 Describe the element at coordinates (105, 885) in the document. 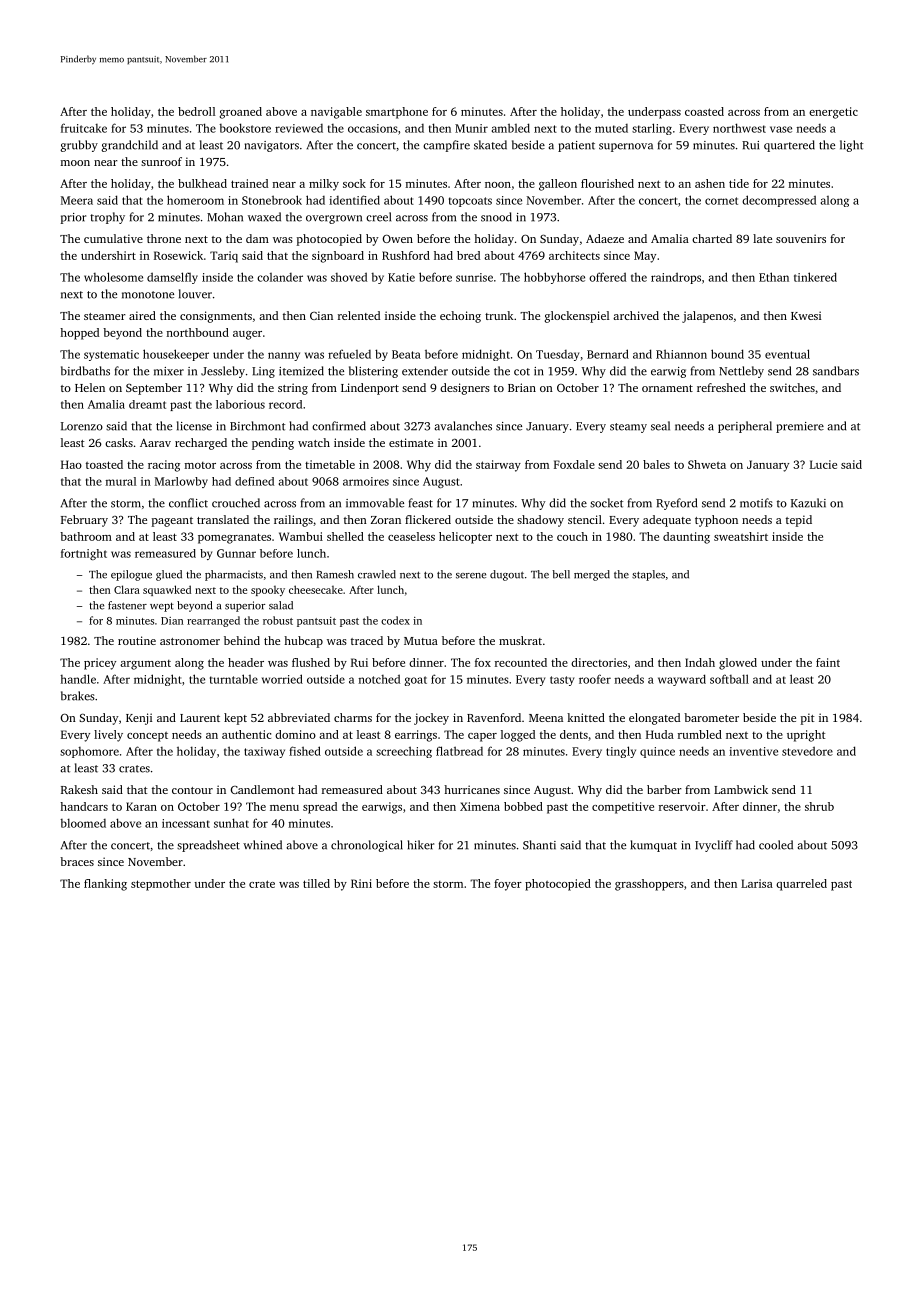

I see `flanking` at that location.
